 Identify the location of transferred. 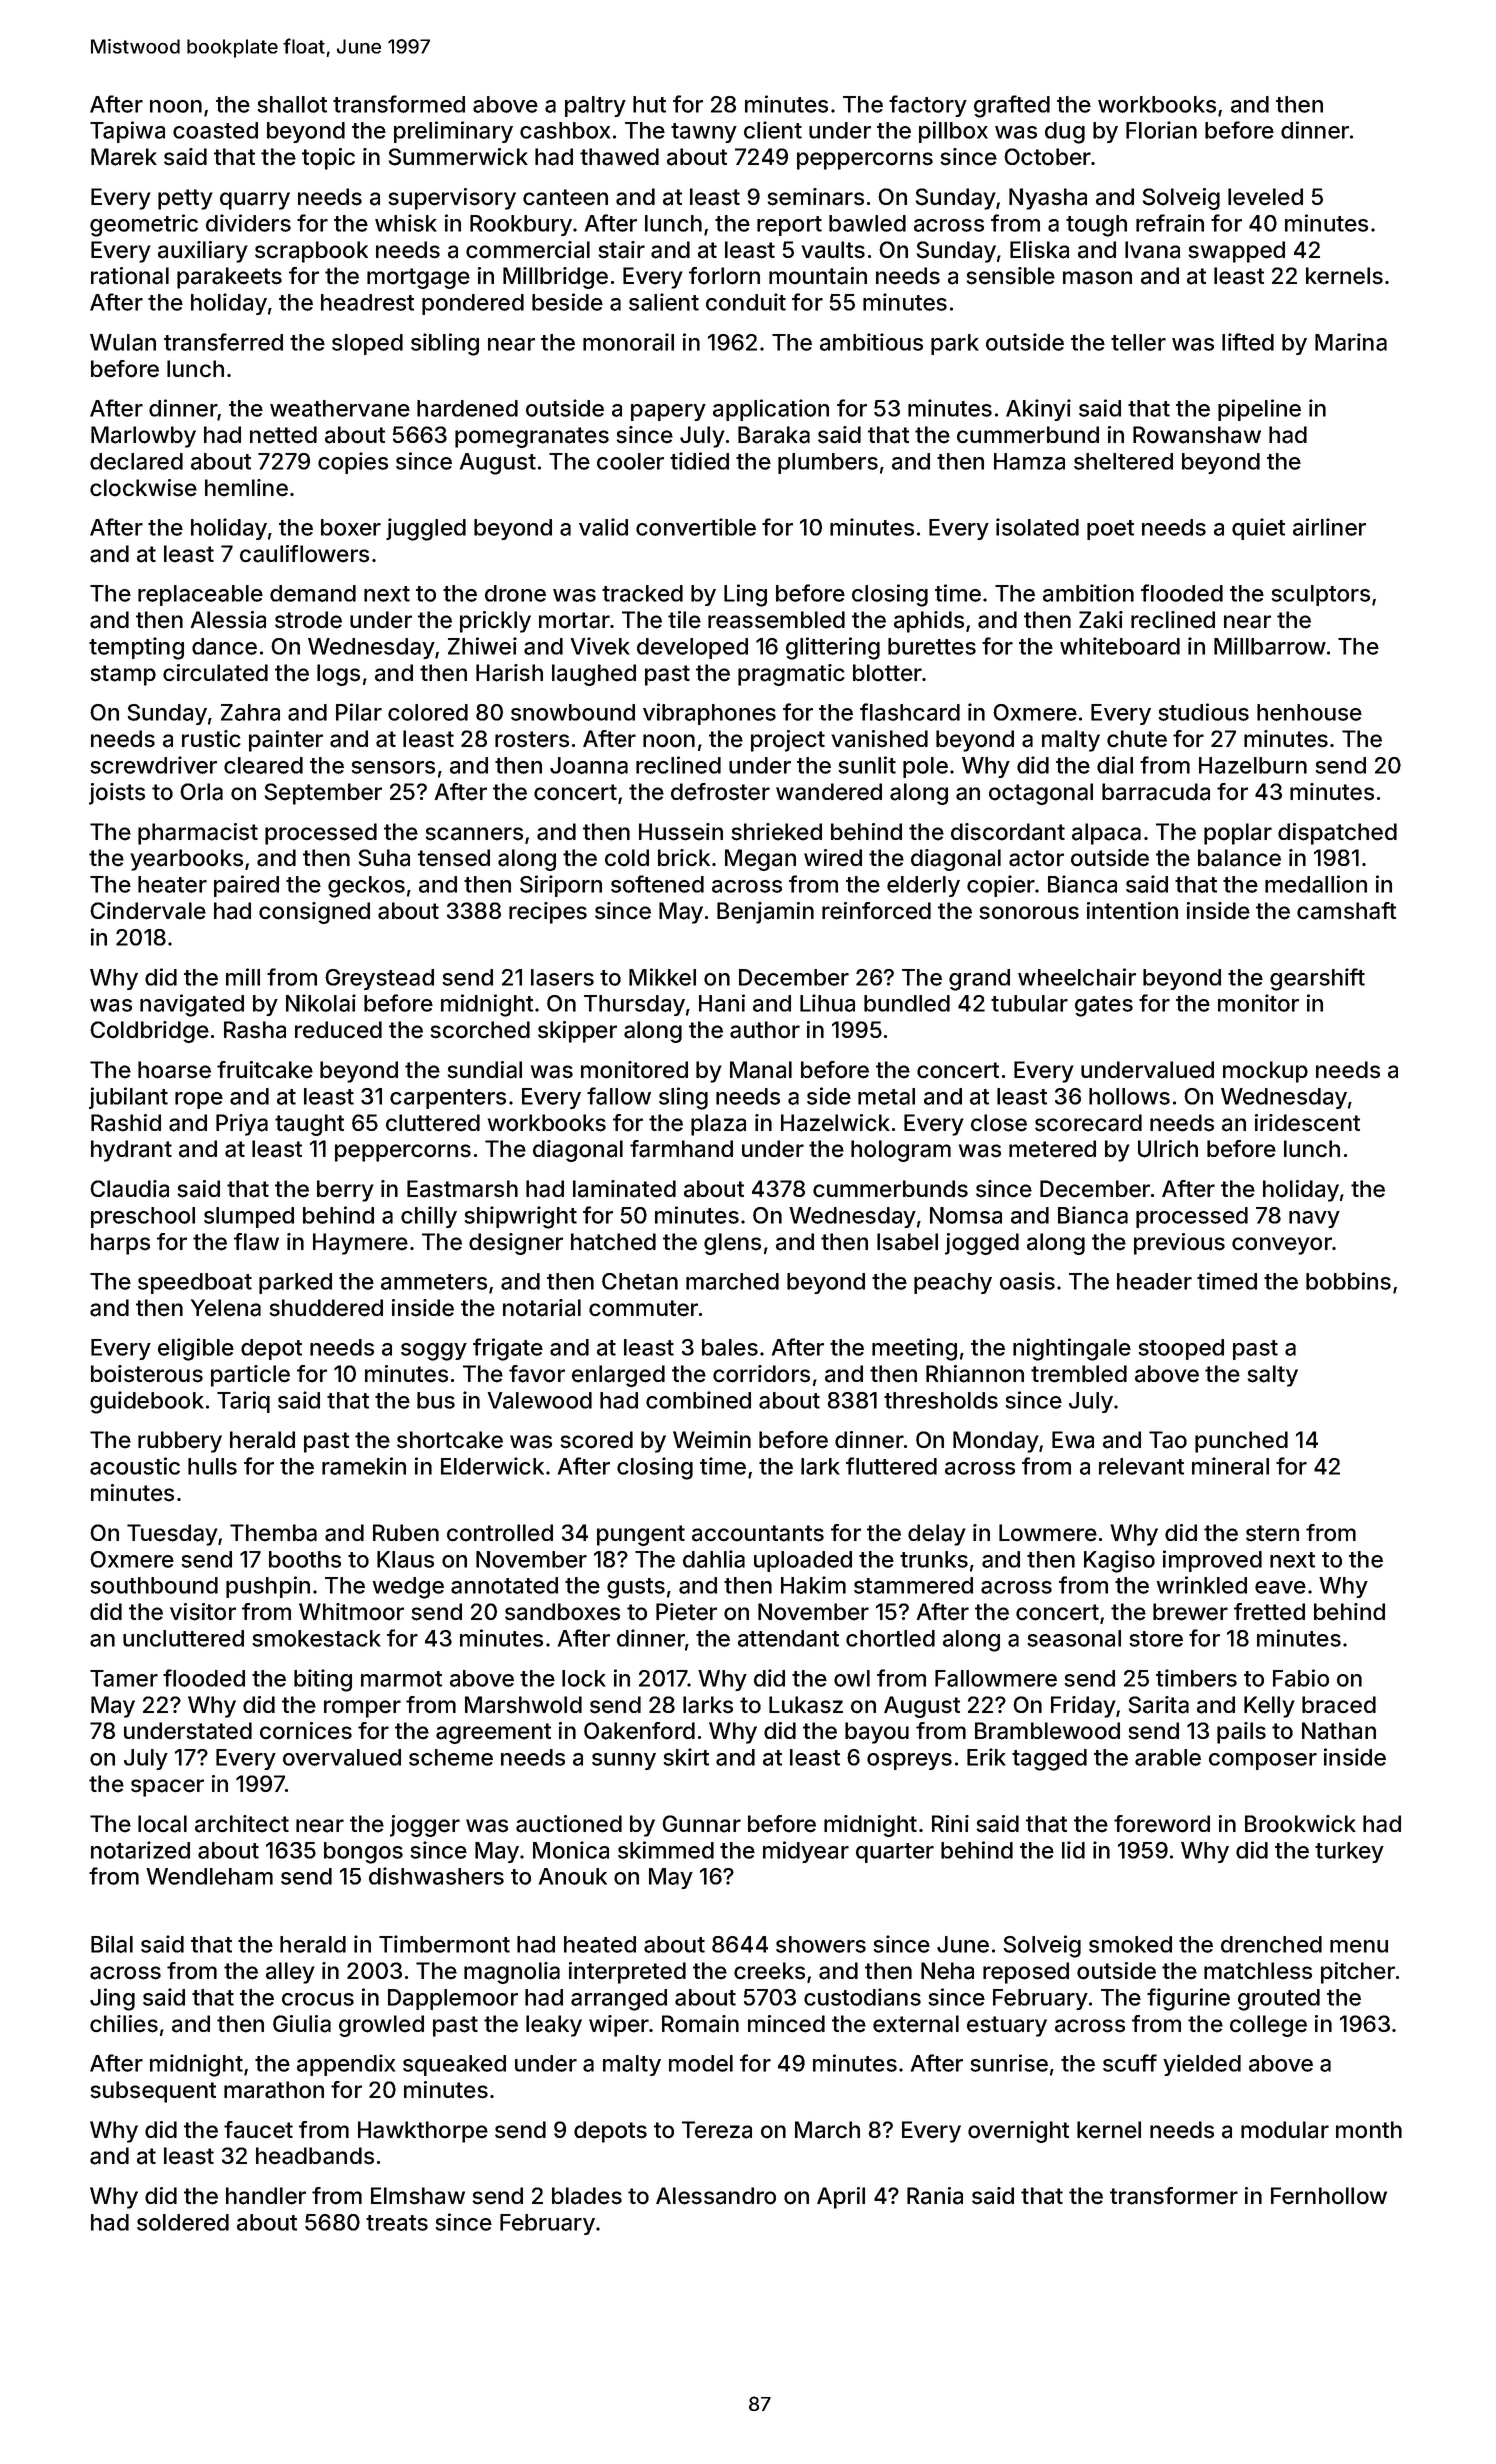
(223, 342).
